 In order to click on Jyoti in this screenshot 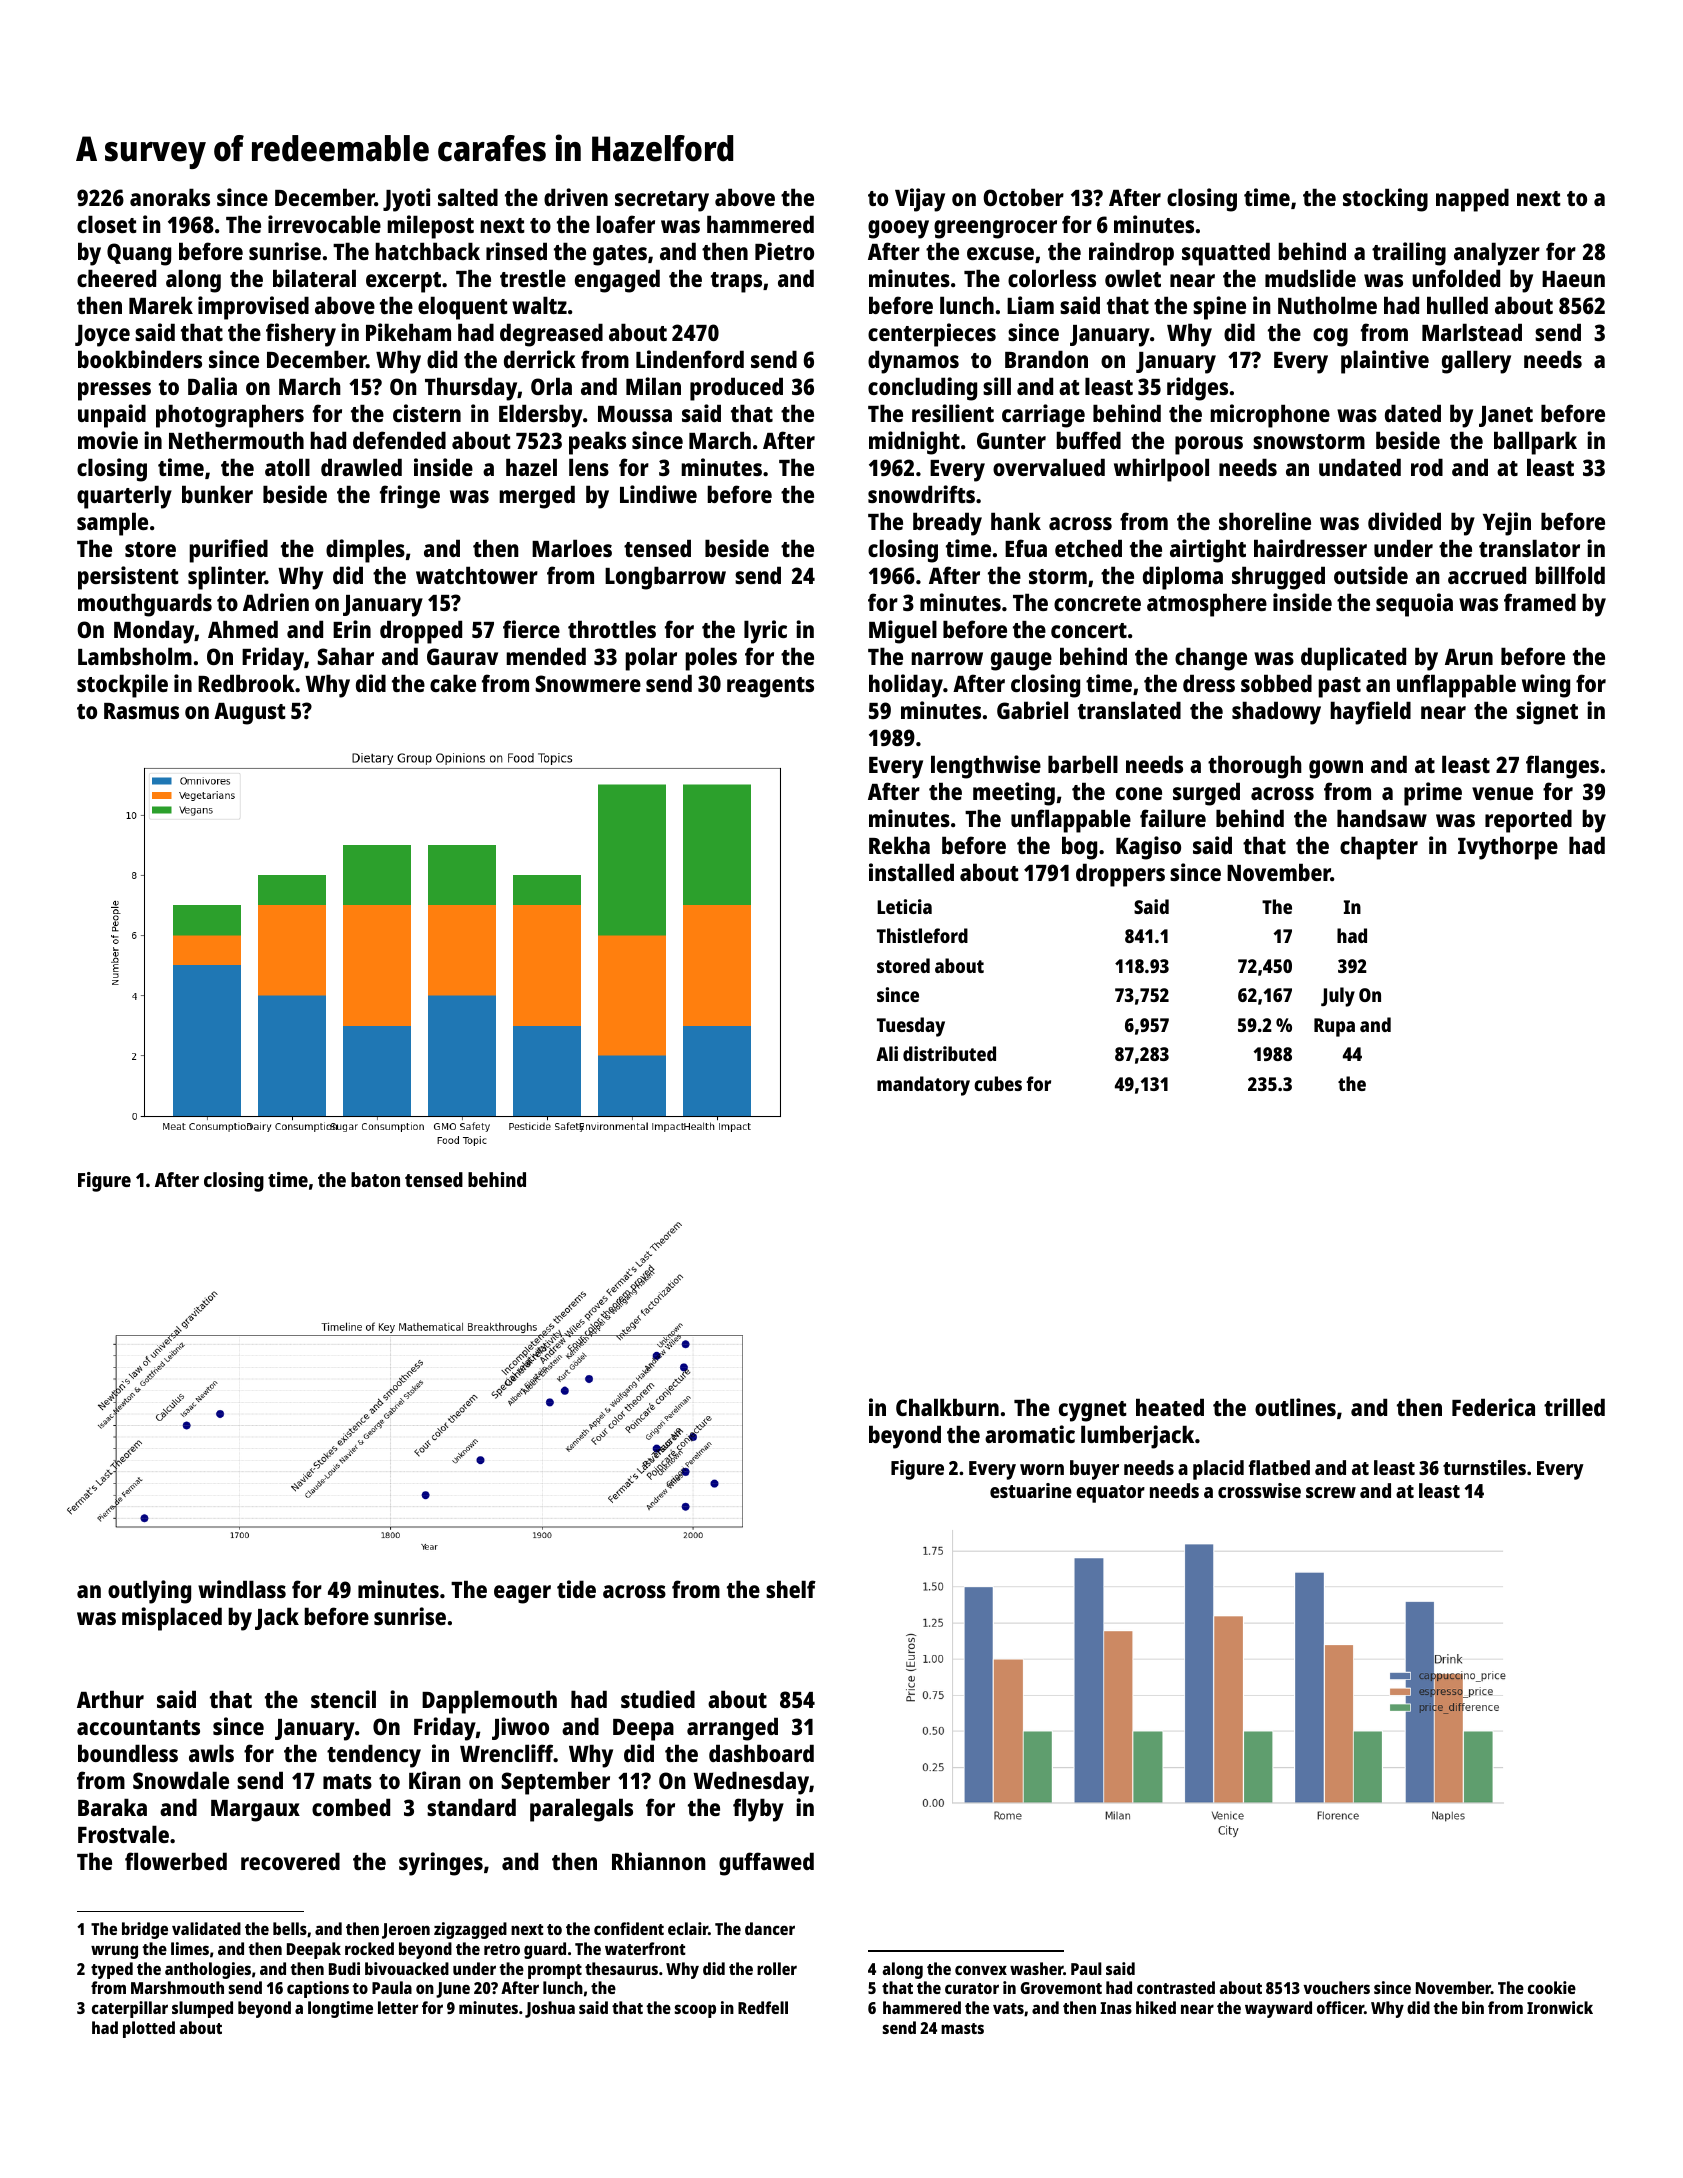, I will do `click(406, 200)`.
